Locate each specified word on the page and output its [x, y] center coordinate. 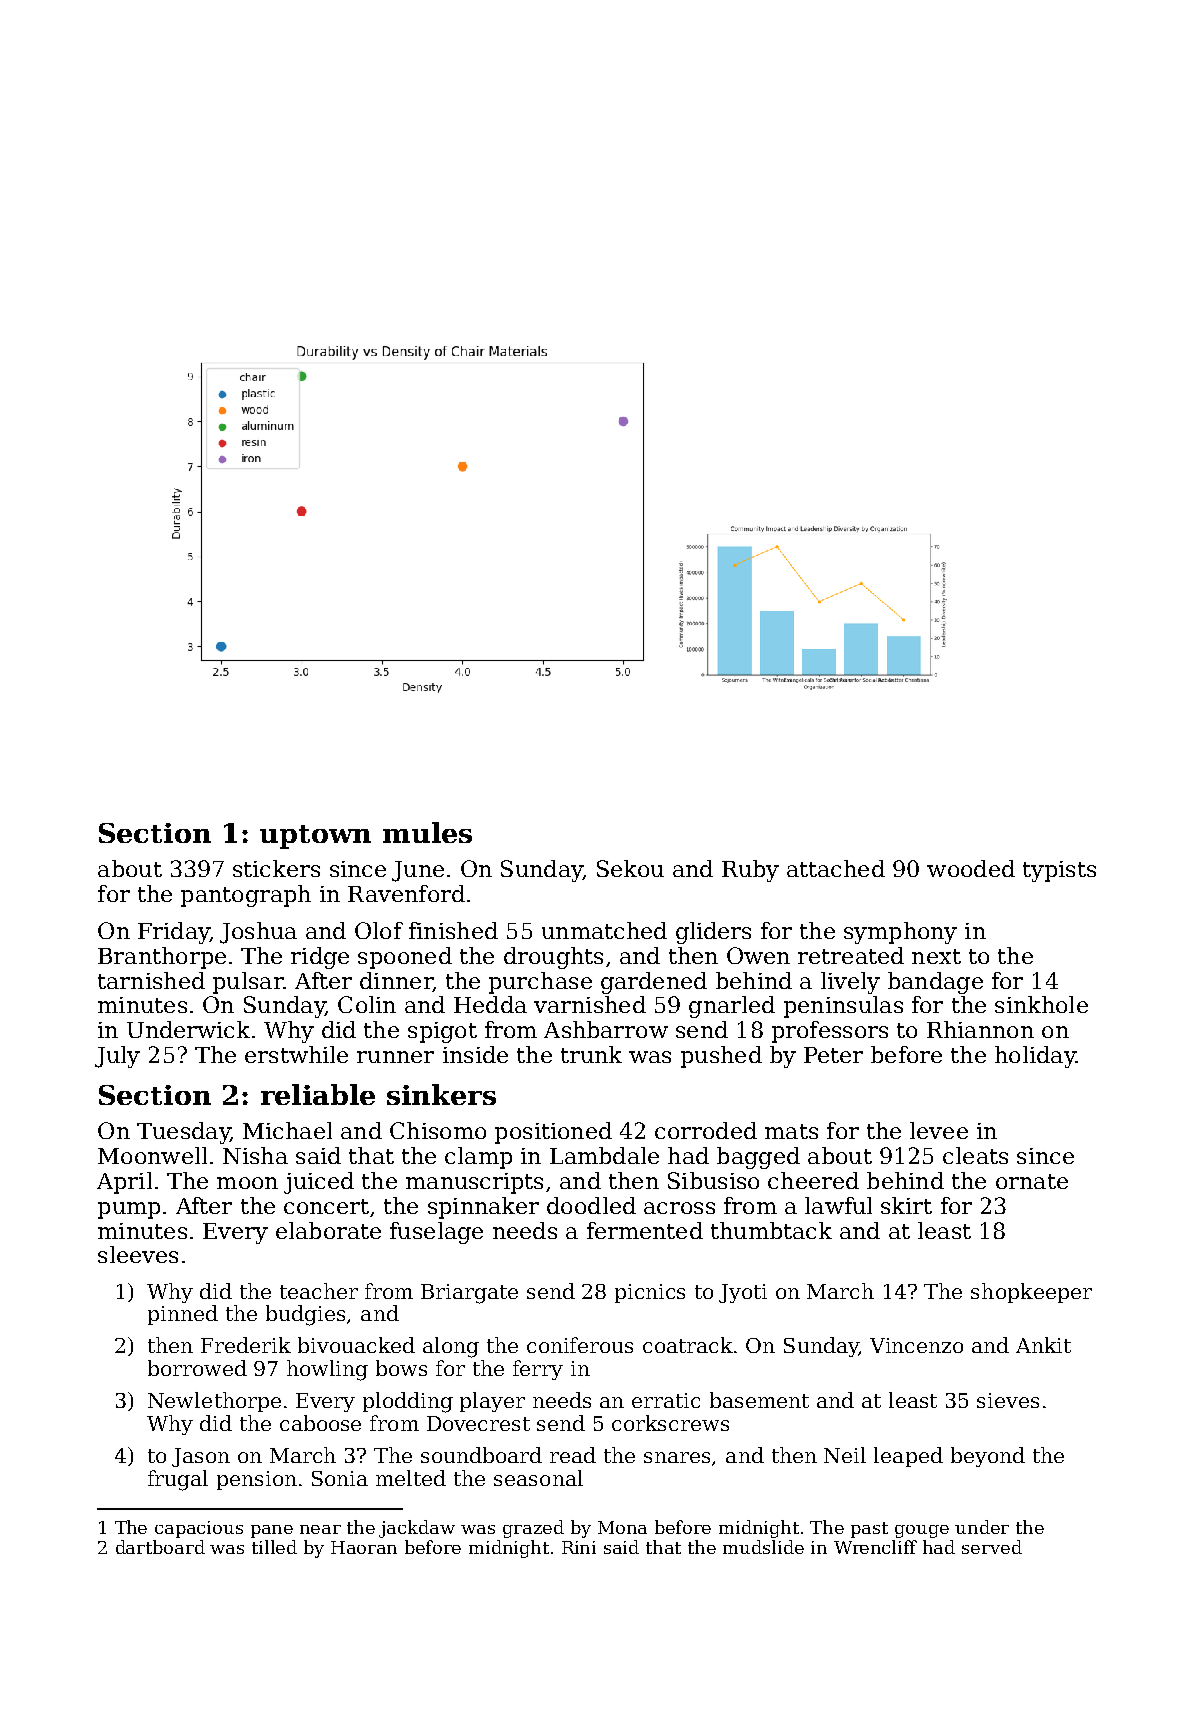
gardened [654, 983]
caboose [320, 1423]
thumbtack [771, 1230]
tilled [274, 1547]
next [936, 956]
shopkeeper [1031, 1293]
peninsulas [843, 1007]
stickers [276, 868]
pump [129, 1210]
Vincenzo [916, 1345]
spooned [405, 958]
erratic [666, 1400]
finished [453, 930]
